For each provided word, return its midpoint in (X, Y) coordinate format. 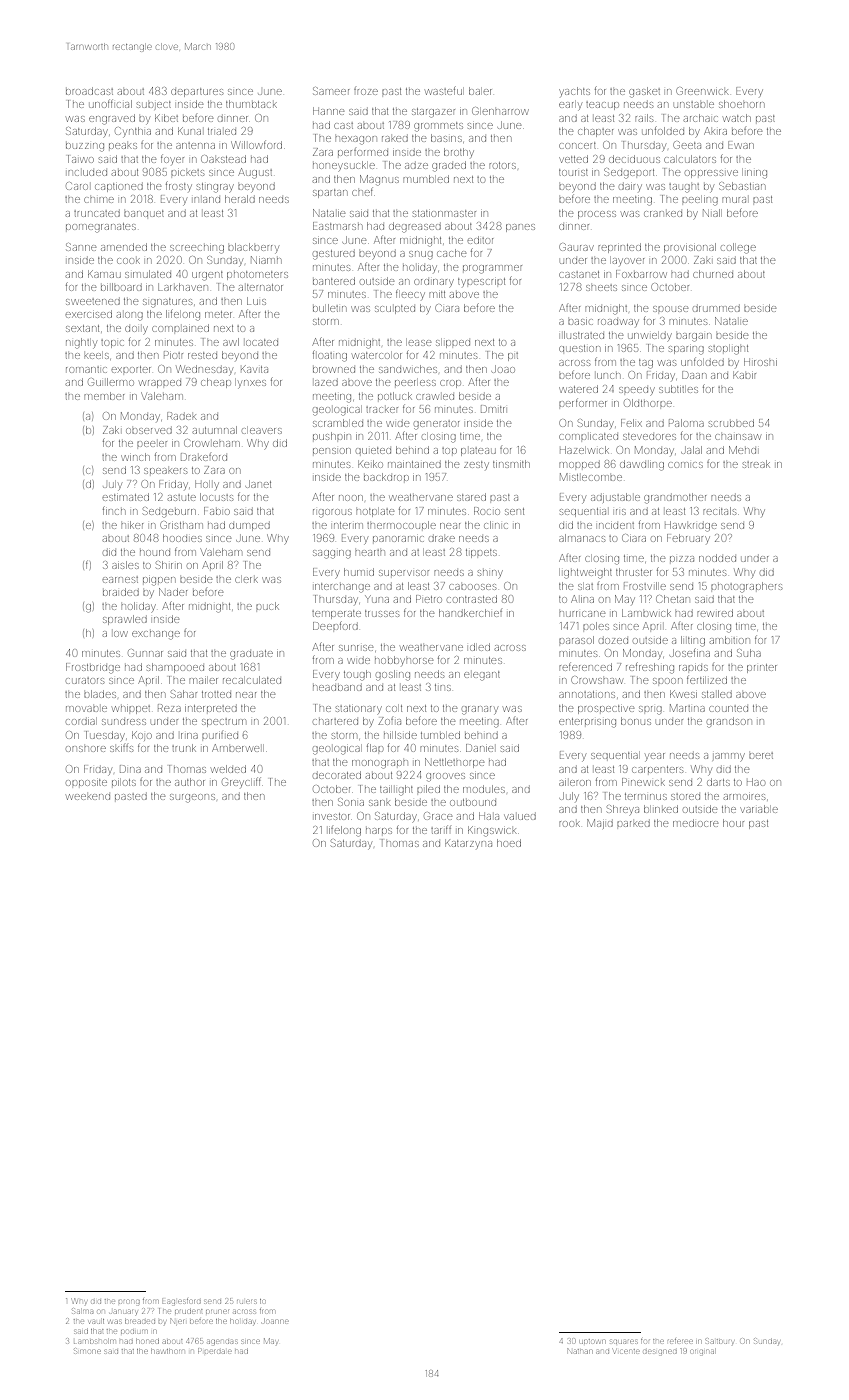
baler (480, 91)
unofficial (111, 104)
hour (733, 823)
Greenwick (703, 91)
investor (332, 816)
